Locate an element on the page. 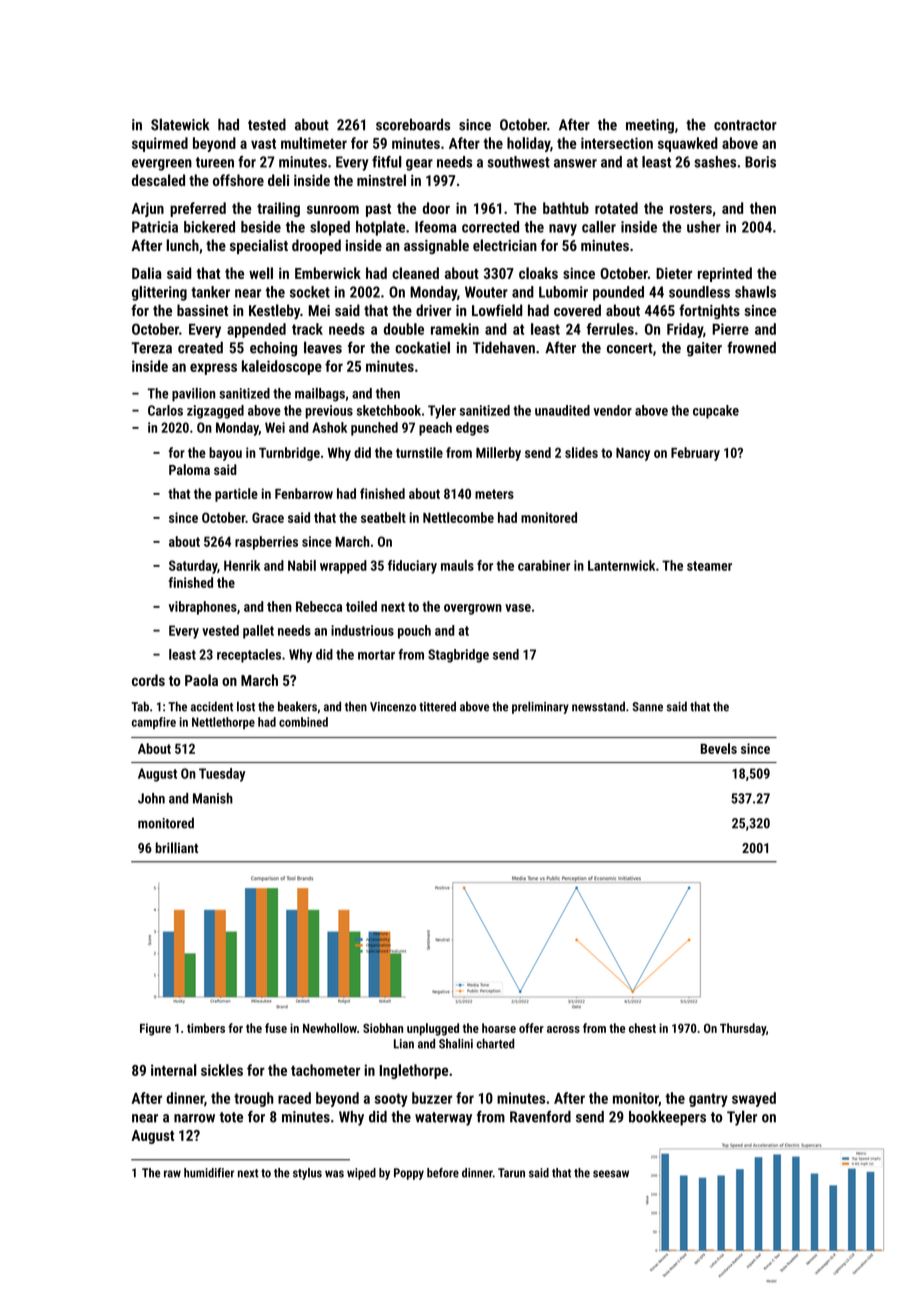 The height and width of the document is (1316, 908). gantry is located at coordinates (708, 1100).
